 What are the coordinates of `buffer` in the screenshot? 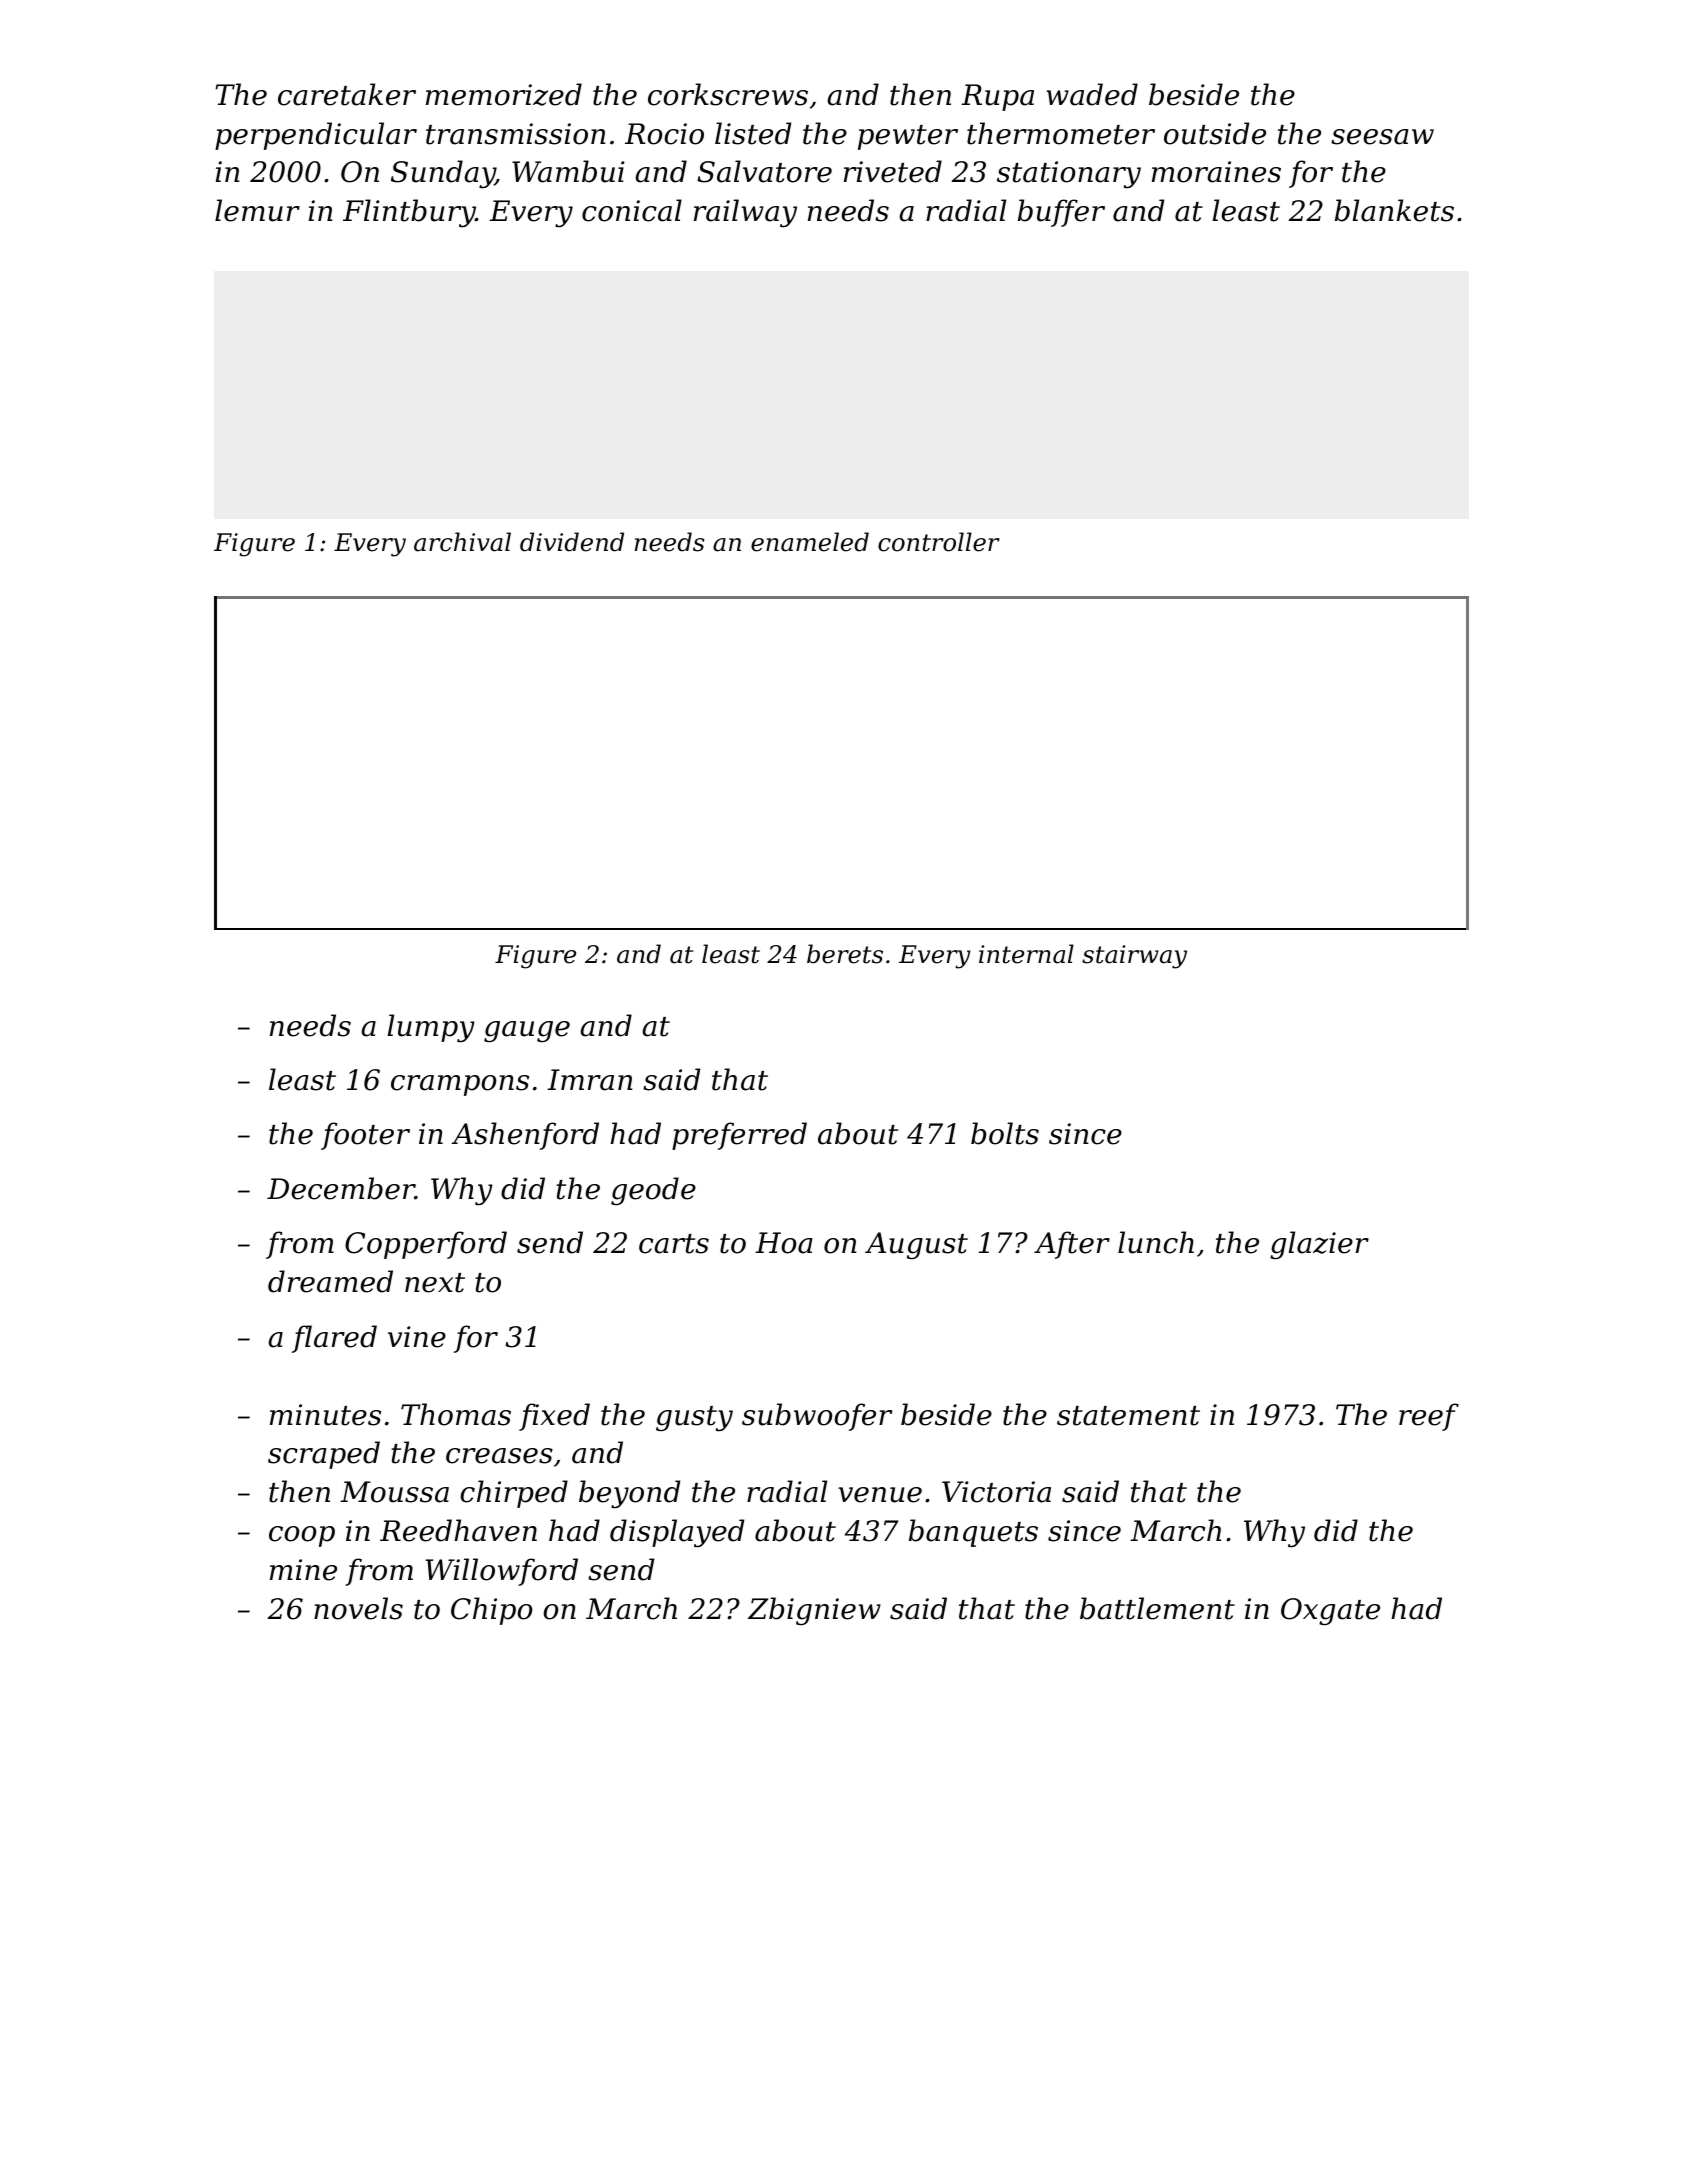 It's located at (1061, 213).
